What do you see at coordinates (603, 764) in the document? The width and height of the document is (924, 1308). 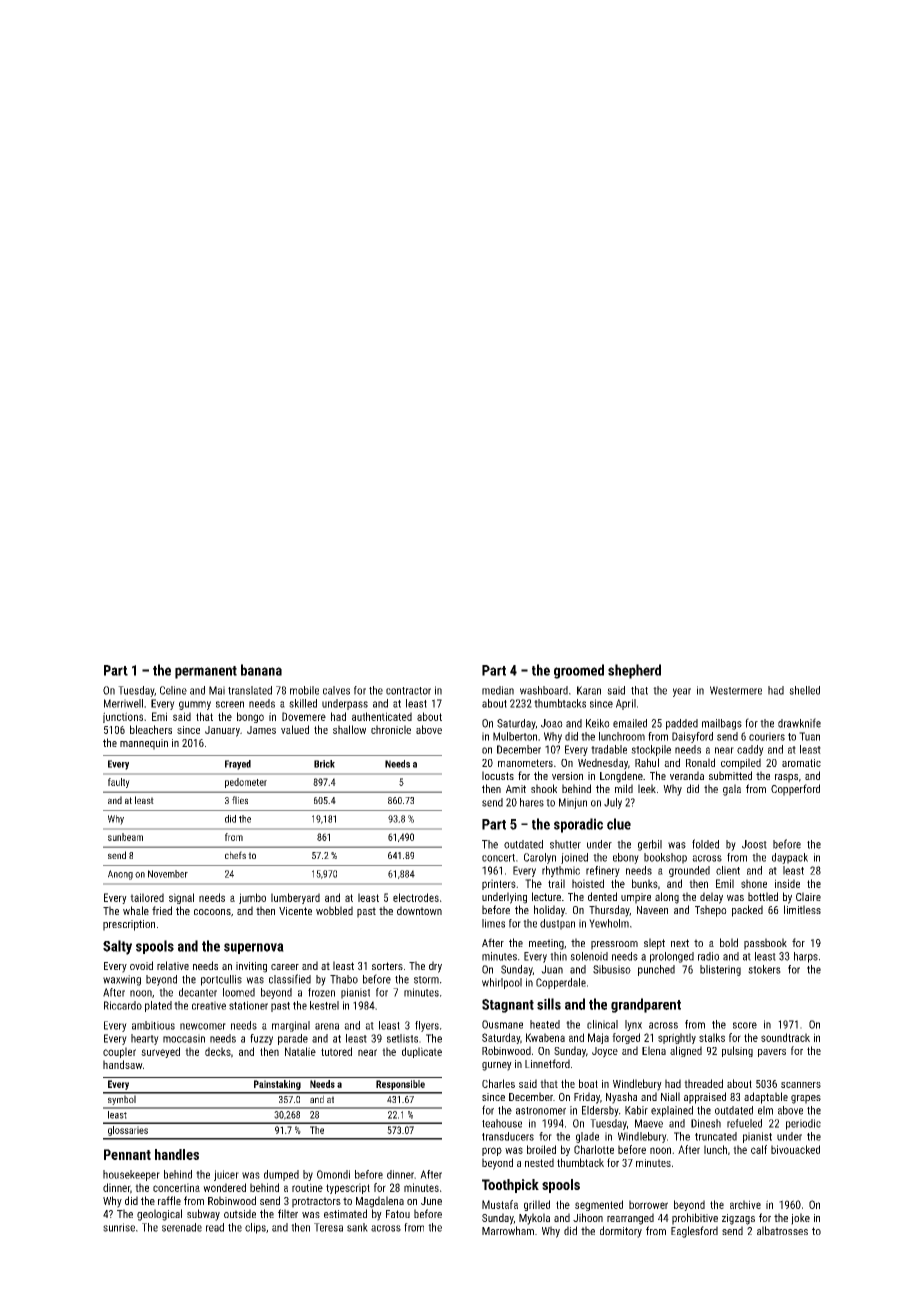 I see `Wednesday` at bounding box center [603, 764].
